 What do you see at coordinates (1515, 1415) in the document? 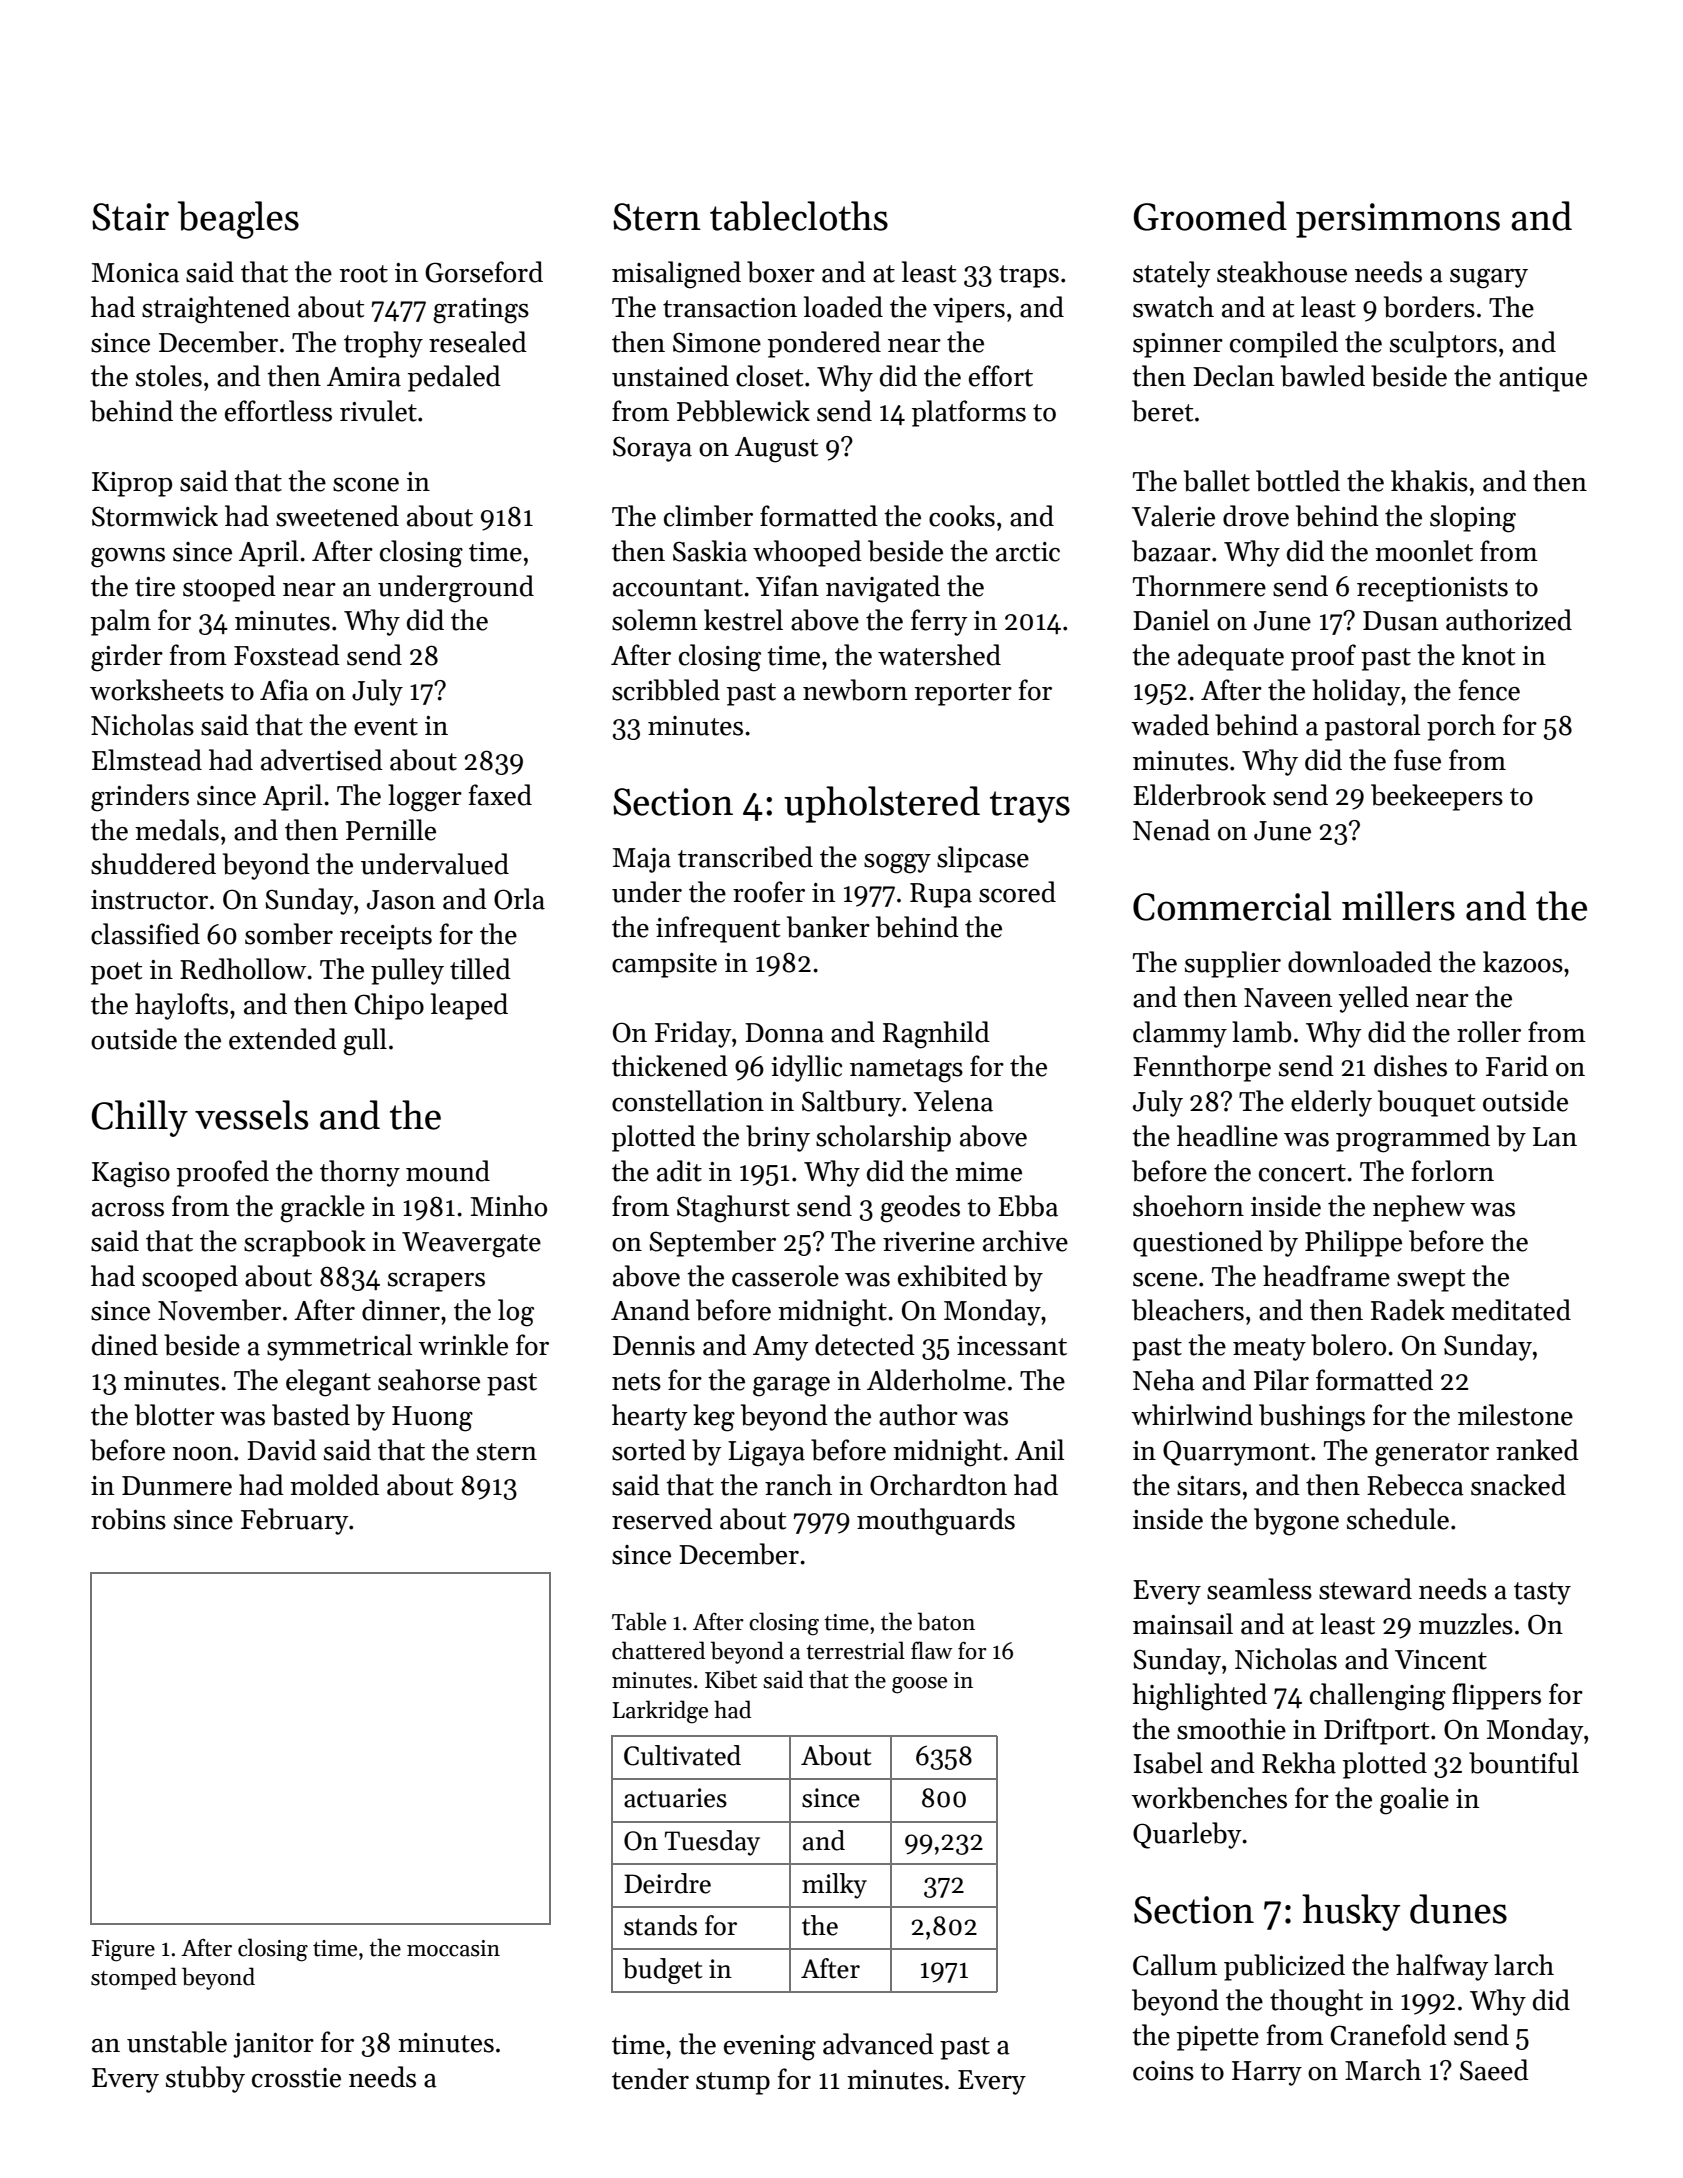
I see `milestone` at bounding box center [1515, 1415].
